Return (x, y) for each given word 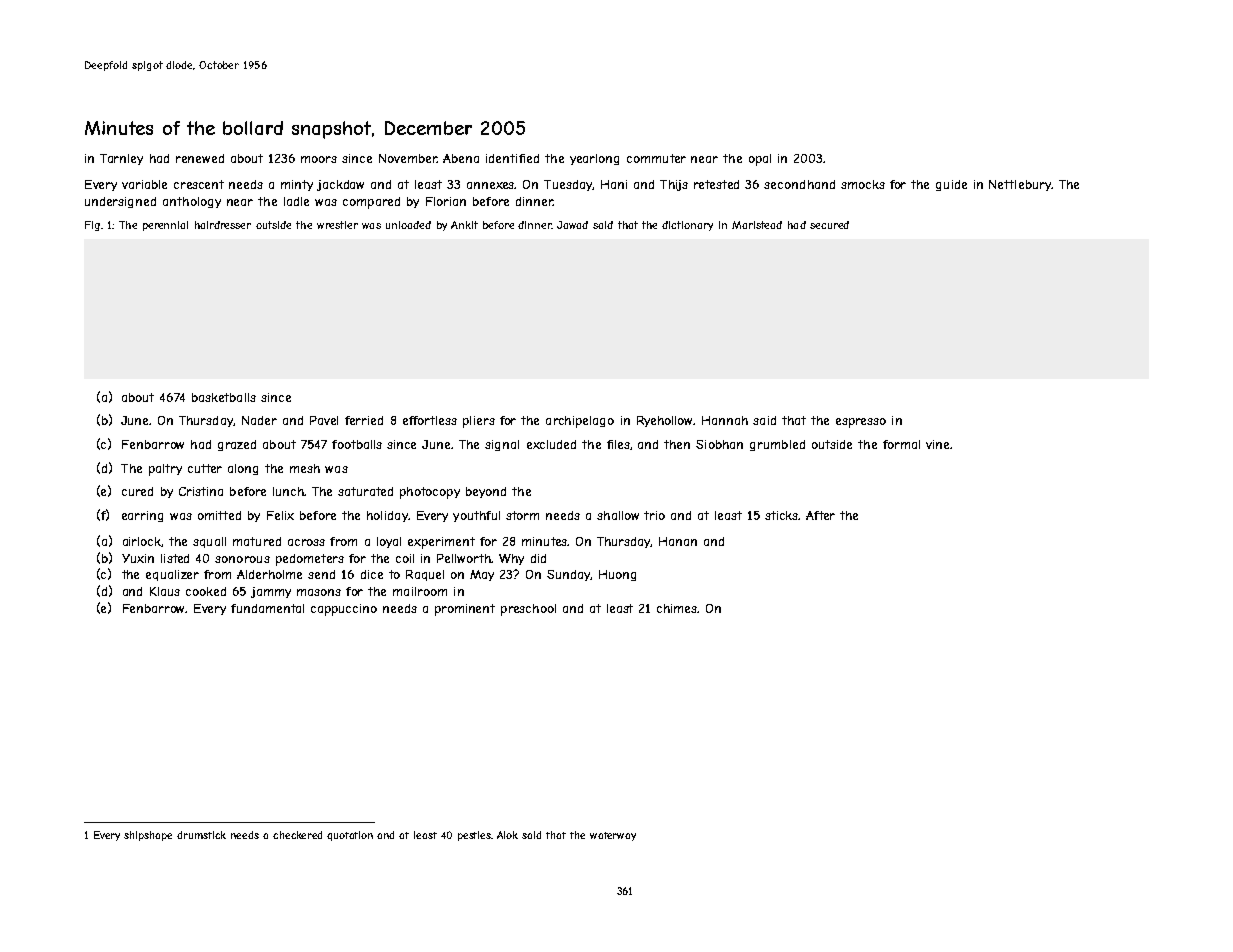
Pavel (324, 420)
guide (951, 185)
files (619, 445)
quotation (350, 836)
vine (937, 444)
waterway (613, 836)
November (408, 158)
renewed (200, 158)
